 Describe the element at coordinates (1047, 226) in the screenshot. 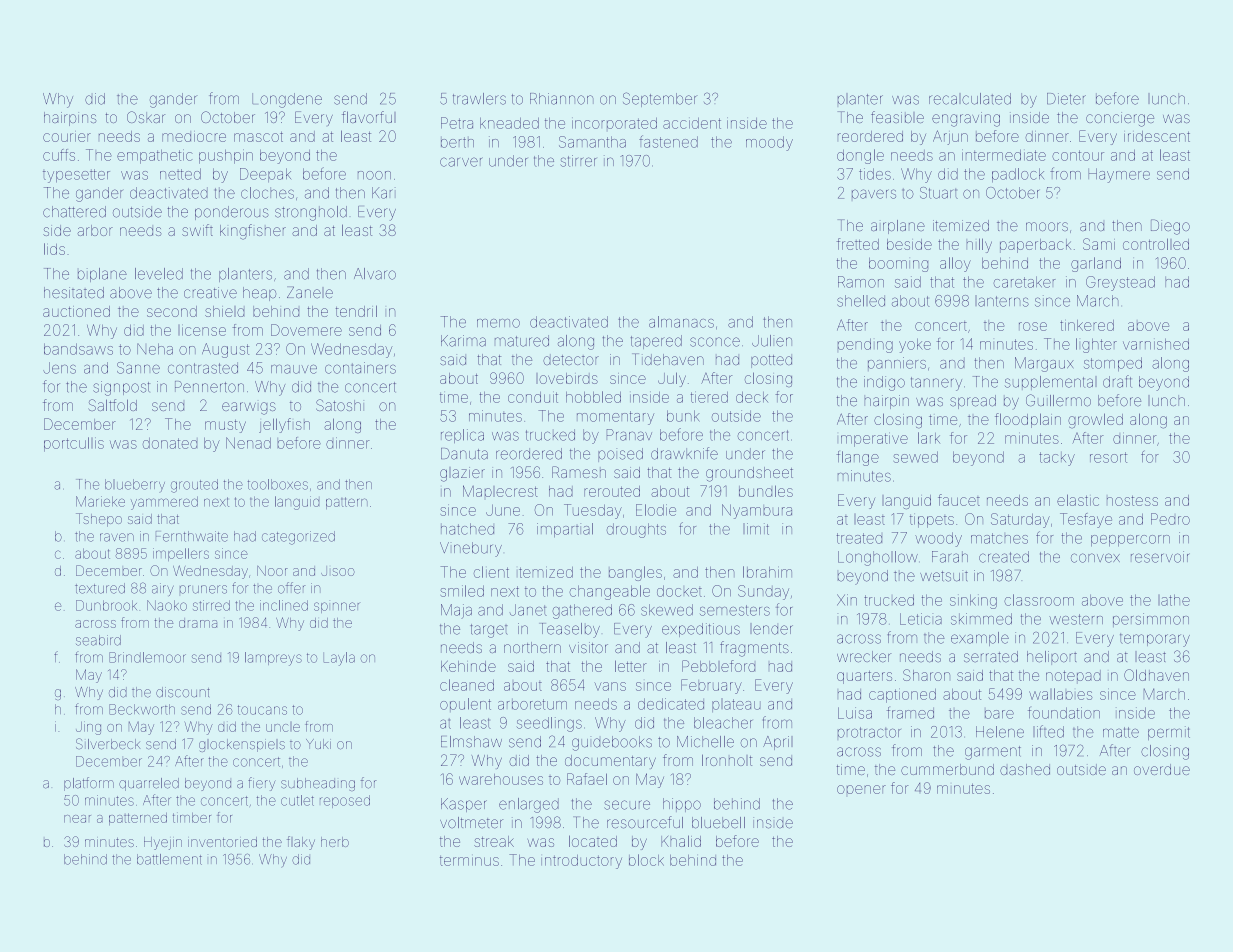

I see `moors` at that location.
